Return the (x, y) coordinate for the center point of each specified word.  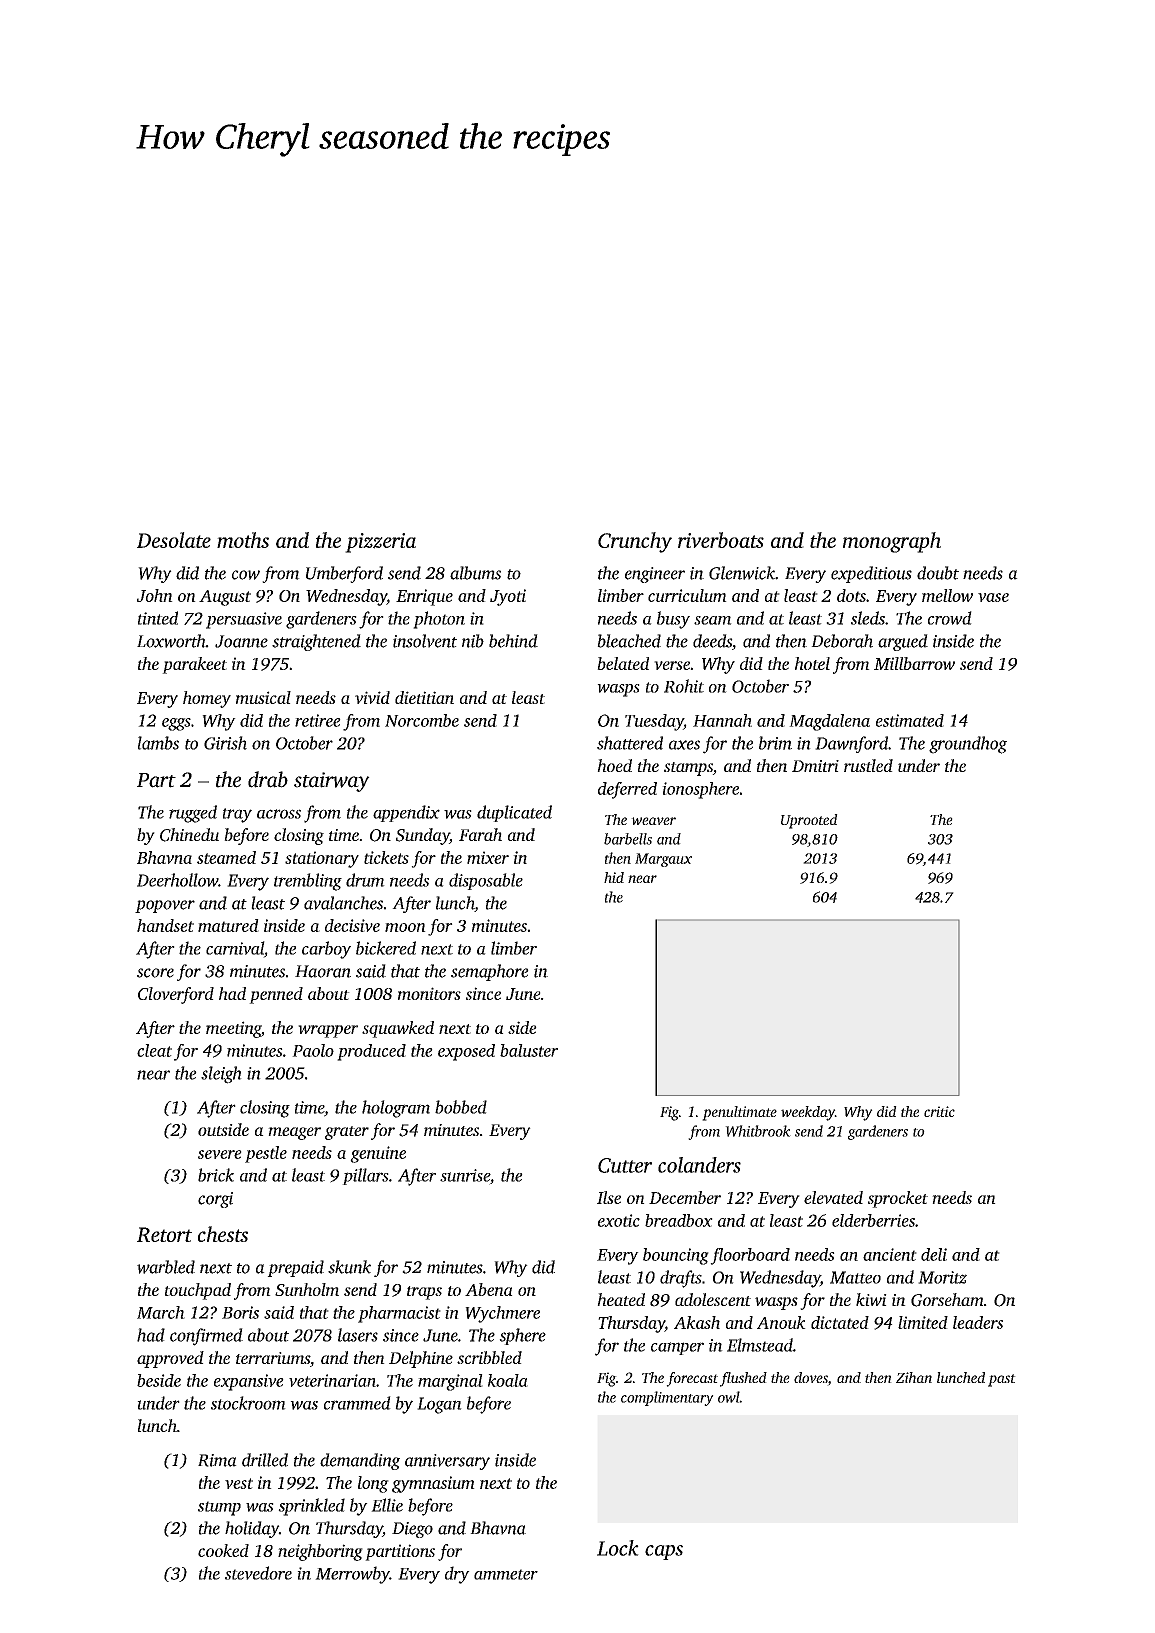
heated (621, 1299)
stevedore (258, 1573)
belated (623, 663)
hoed (614, 765)
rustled (868, 765)
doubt (938, 573)
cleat (154, 1050)
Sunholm (307, 1289)
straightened (316, 642)
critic (939, 1111)
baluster (529, 1050)
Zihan (914, 1377)
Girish (225, 743)
